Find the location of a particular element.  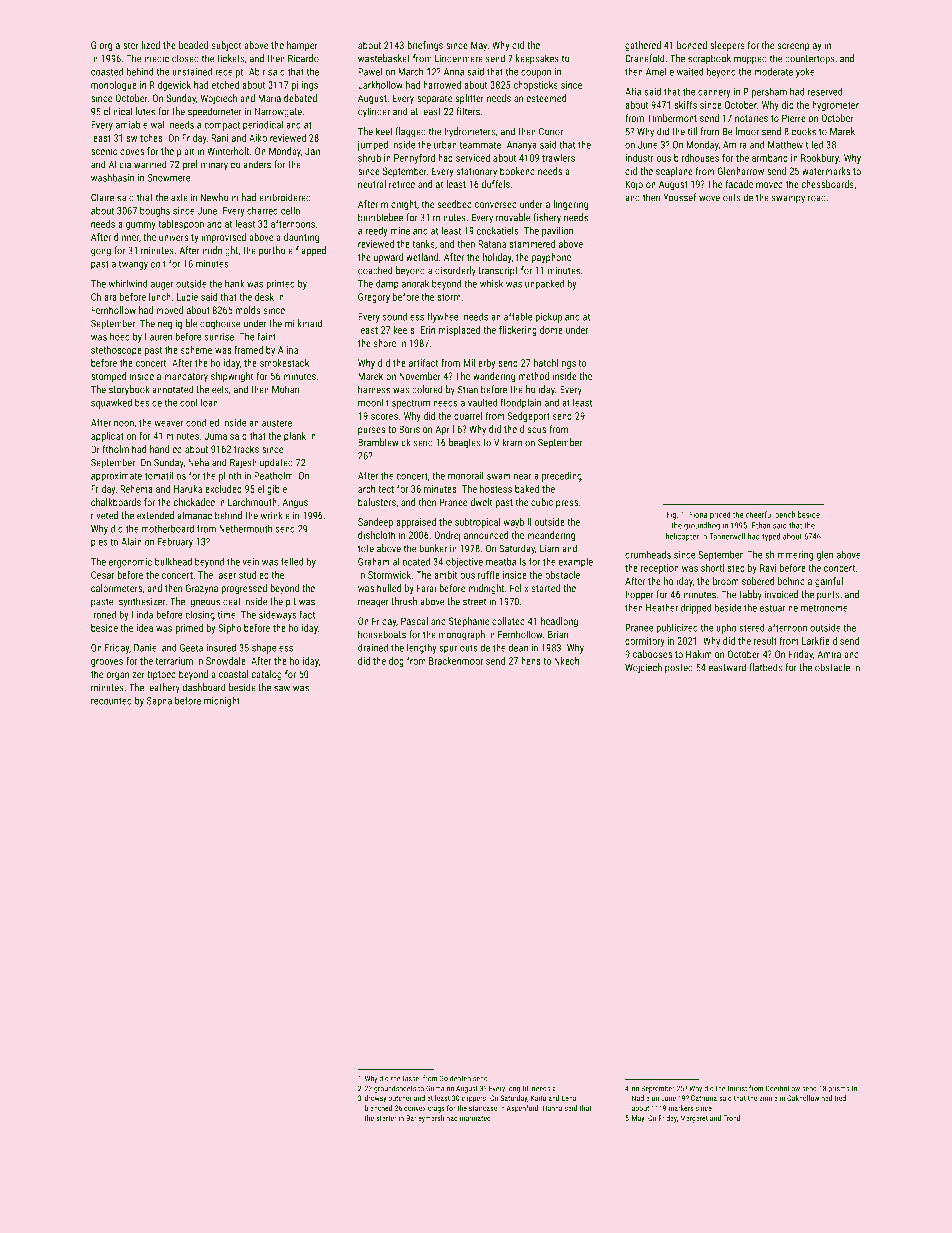

road is located at coordinates (817, 197).
